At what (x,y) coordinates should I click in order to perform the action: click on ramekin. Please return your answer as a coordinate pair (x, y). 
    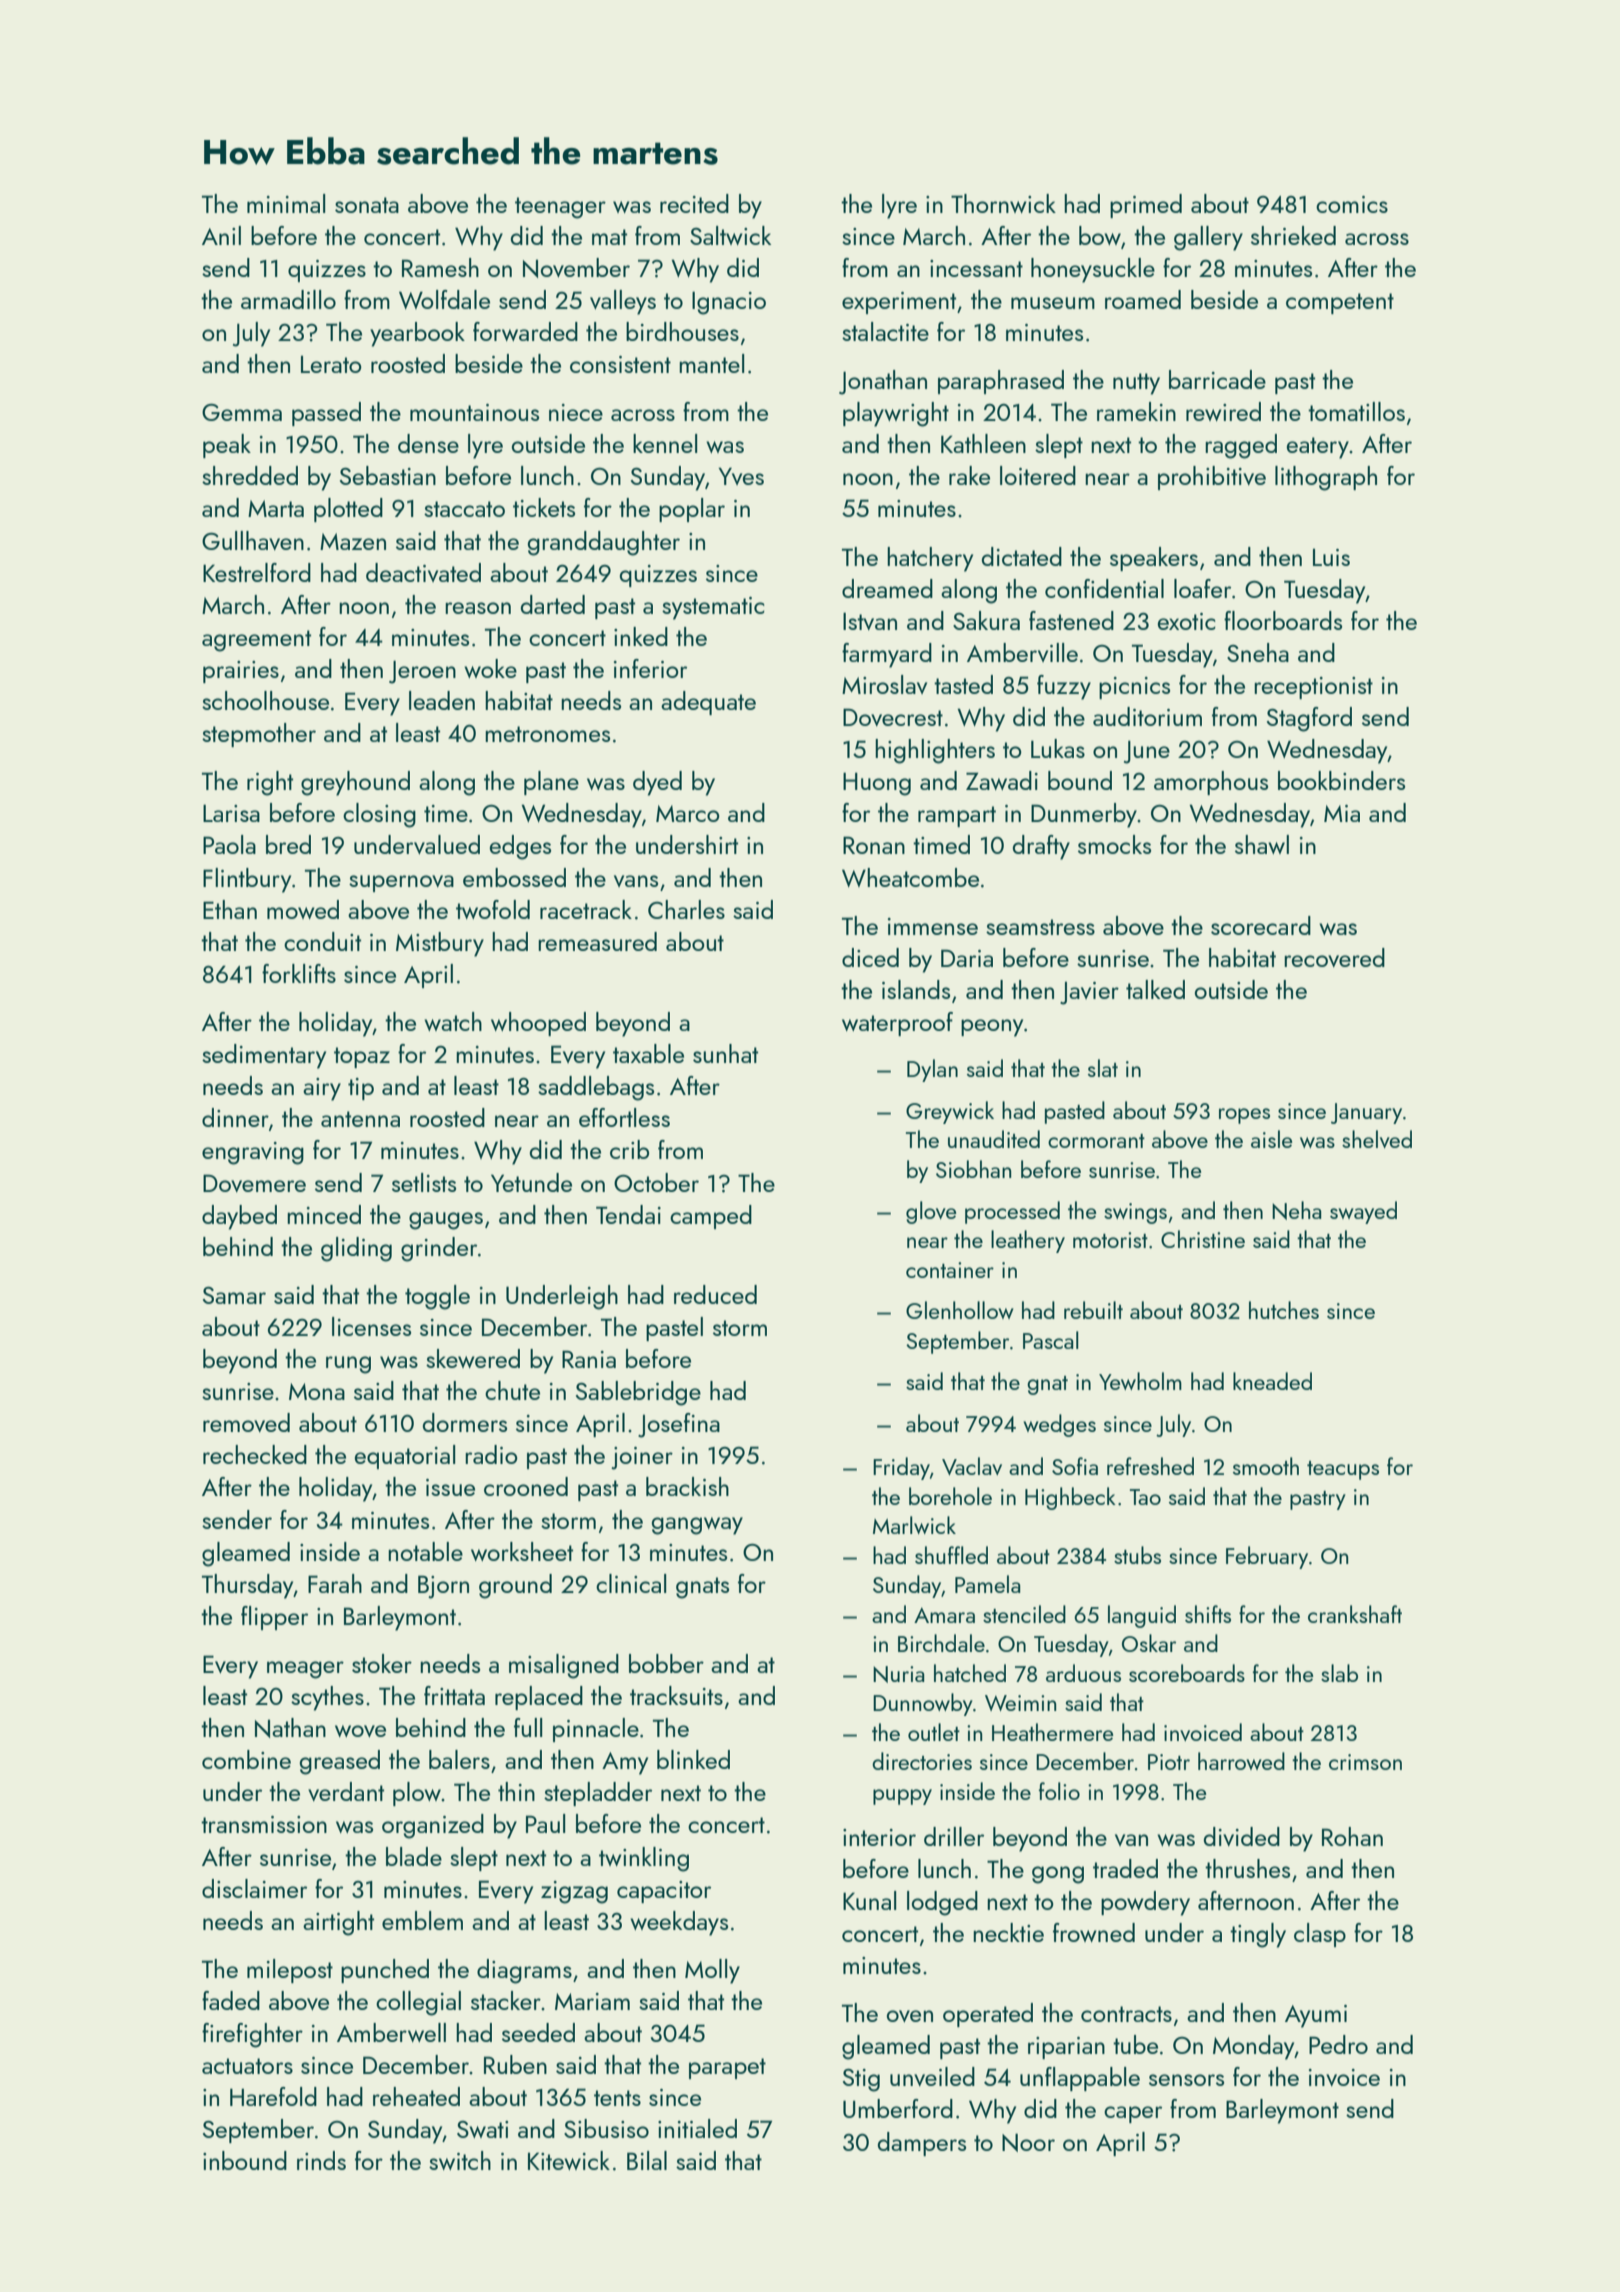
    Looking at the image, I should click on (1136, 411).
